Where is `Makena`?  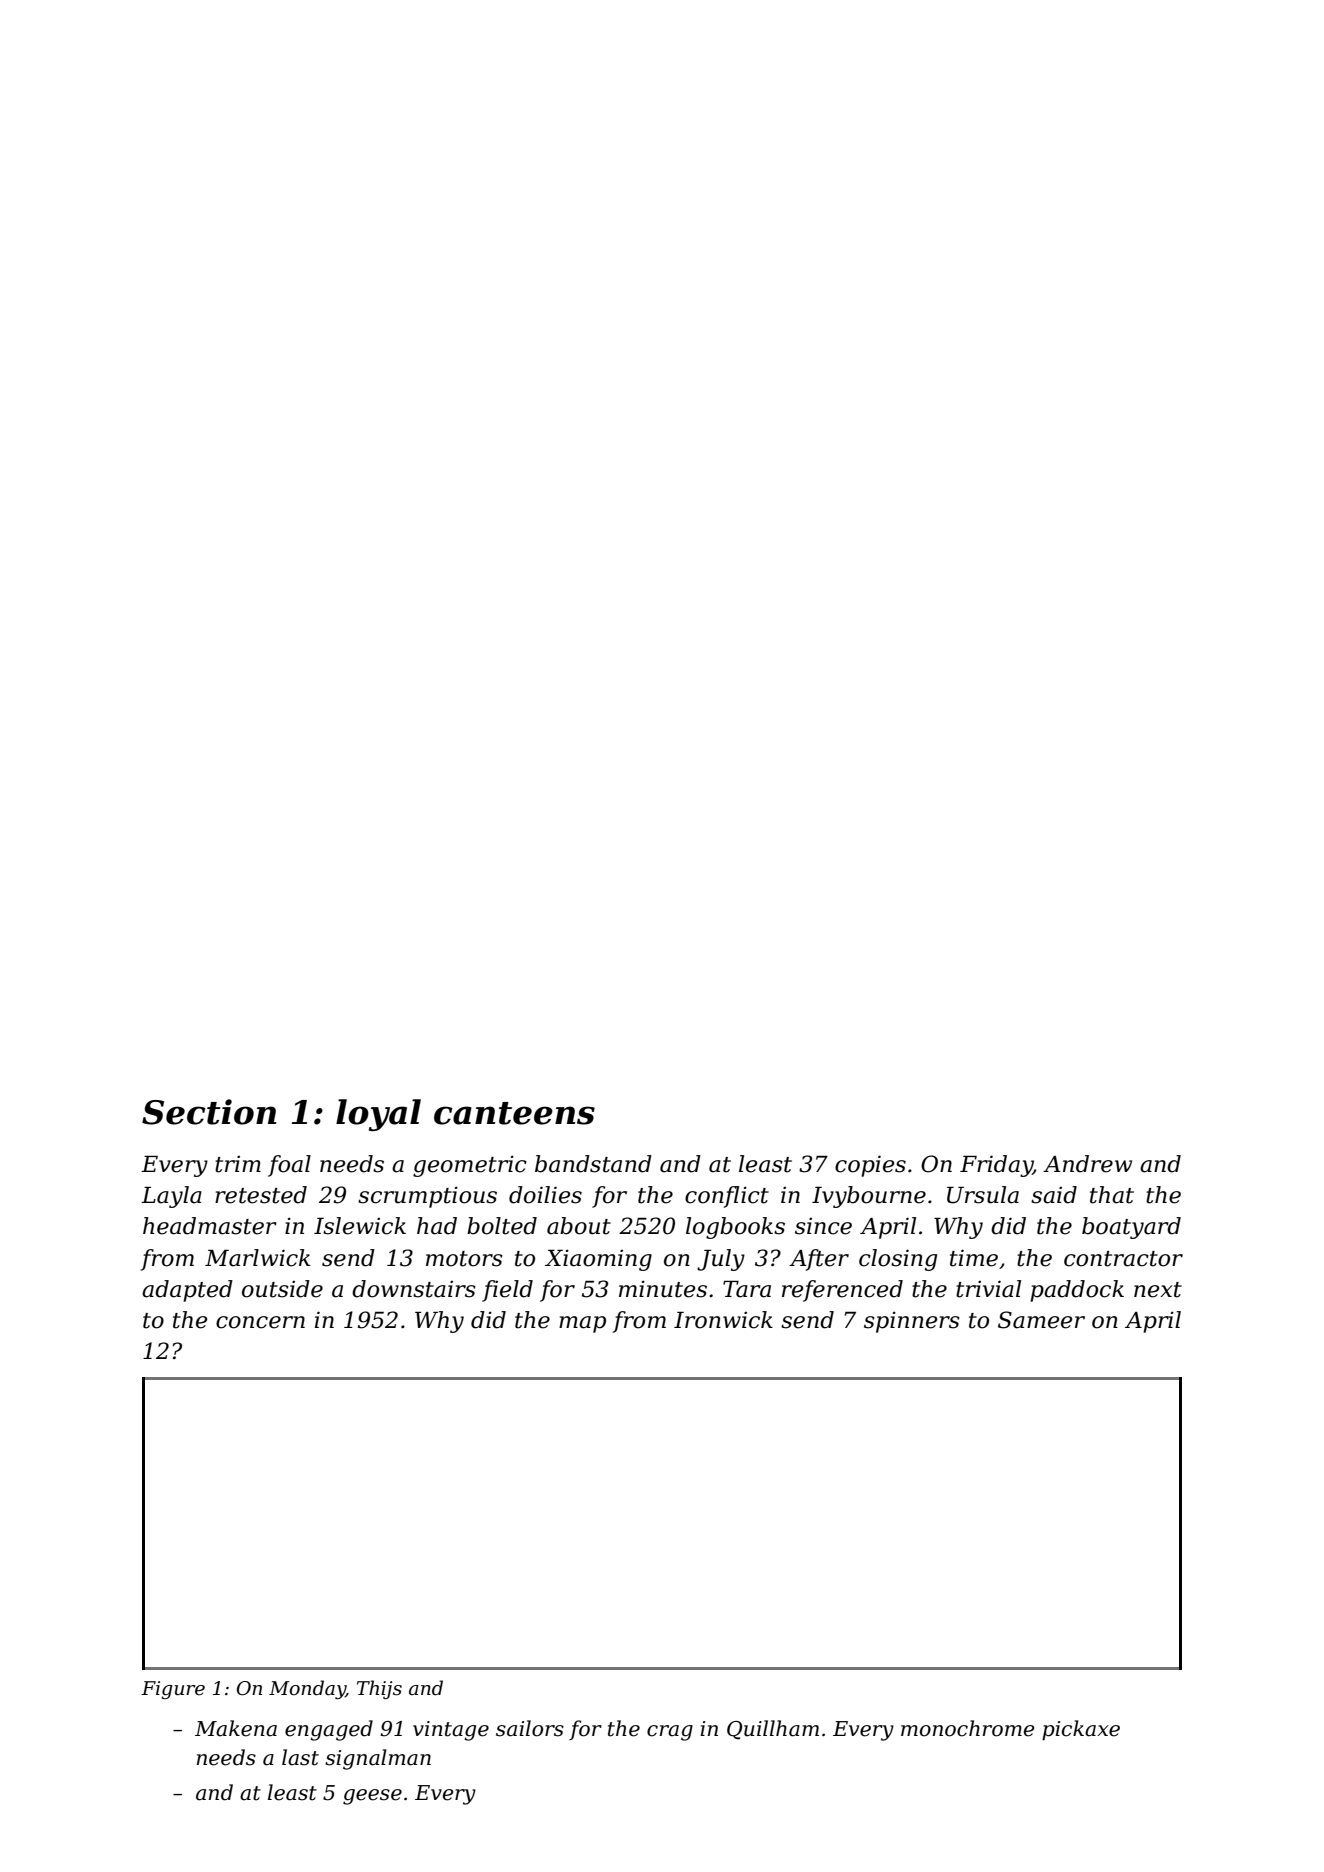
Makena is located at coordinates (236, 1728).
